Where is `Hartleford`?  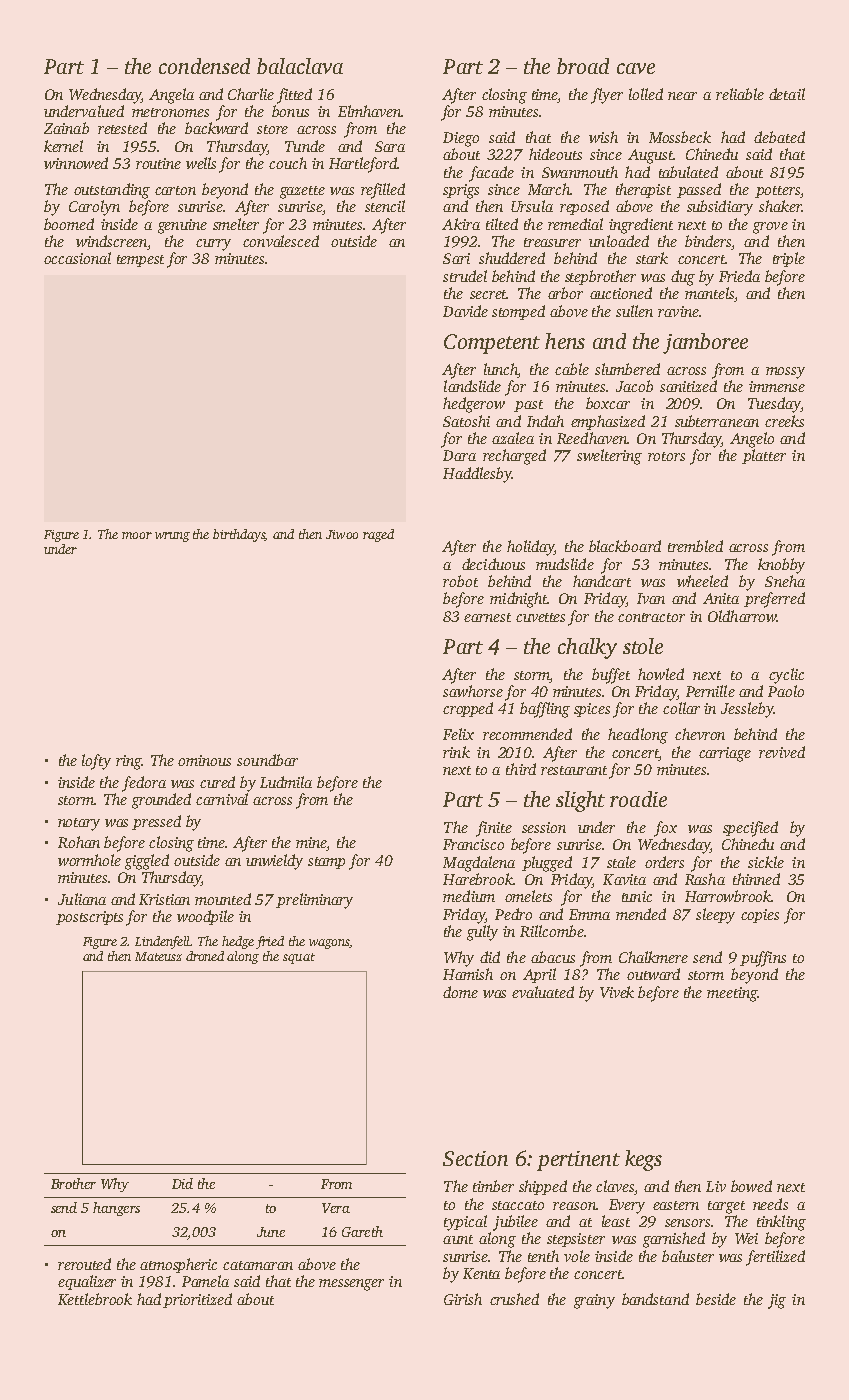
Hartleford is located at coordinates (363, 165).
